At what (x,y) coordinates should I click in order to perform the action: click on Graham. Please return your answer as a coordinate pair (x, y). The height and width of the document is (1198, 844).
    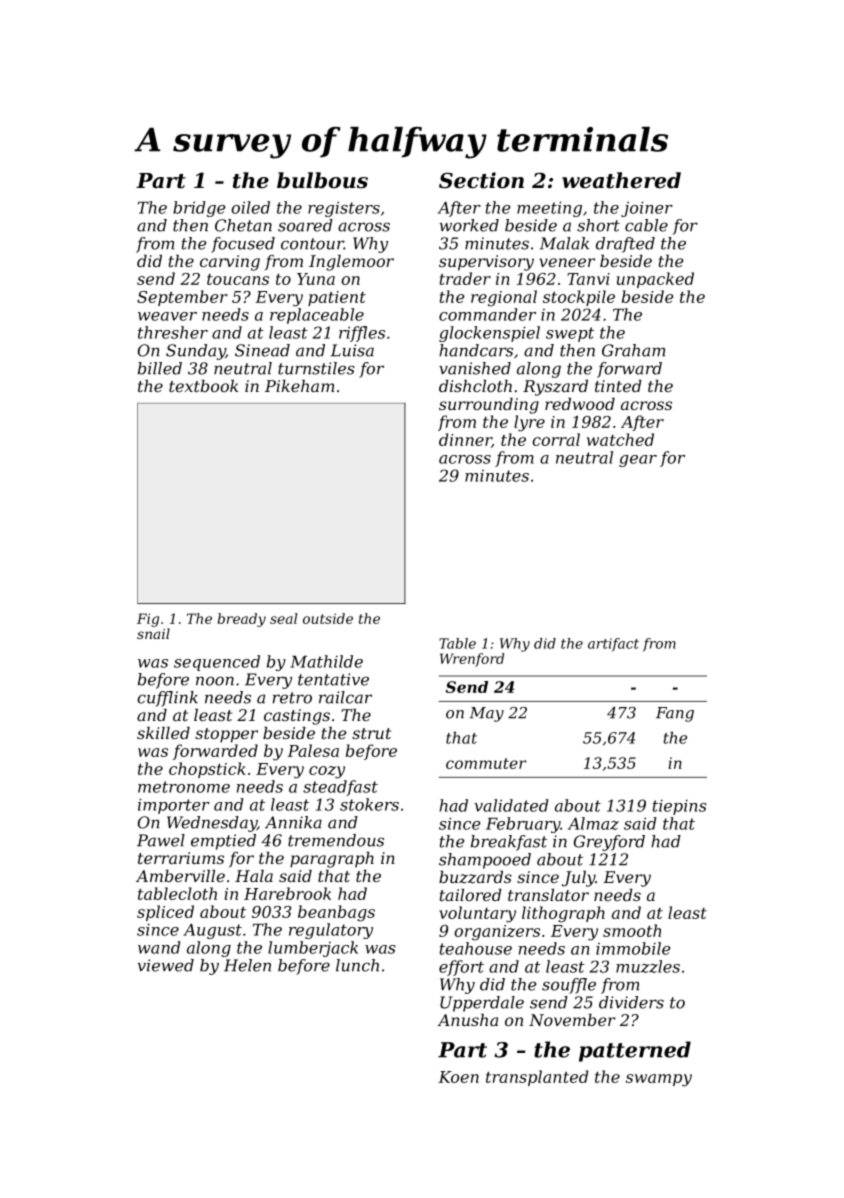
    Looking at the image, I should click on (633, 350).
